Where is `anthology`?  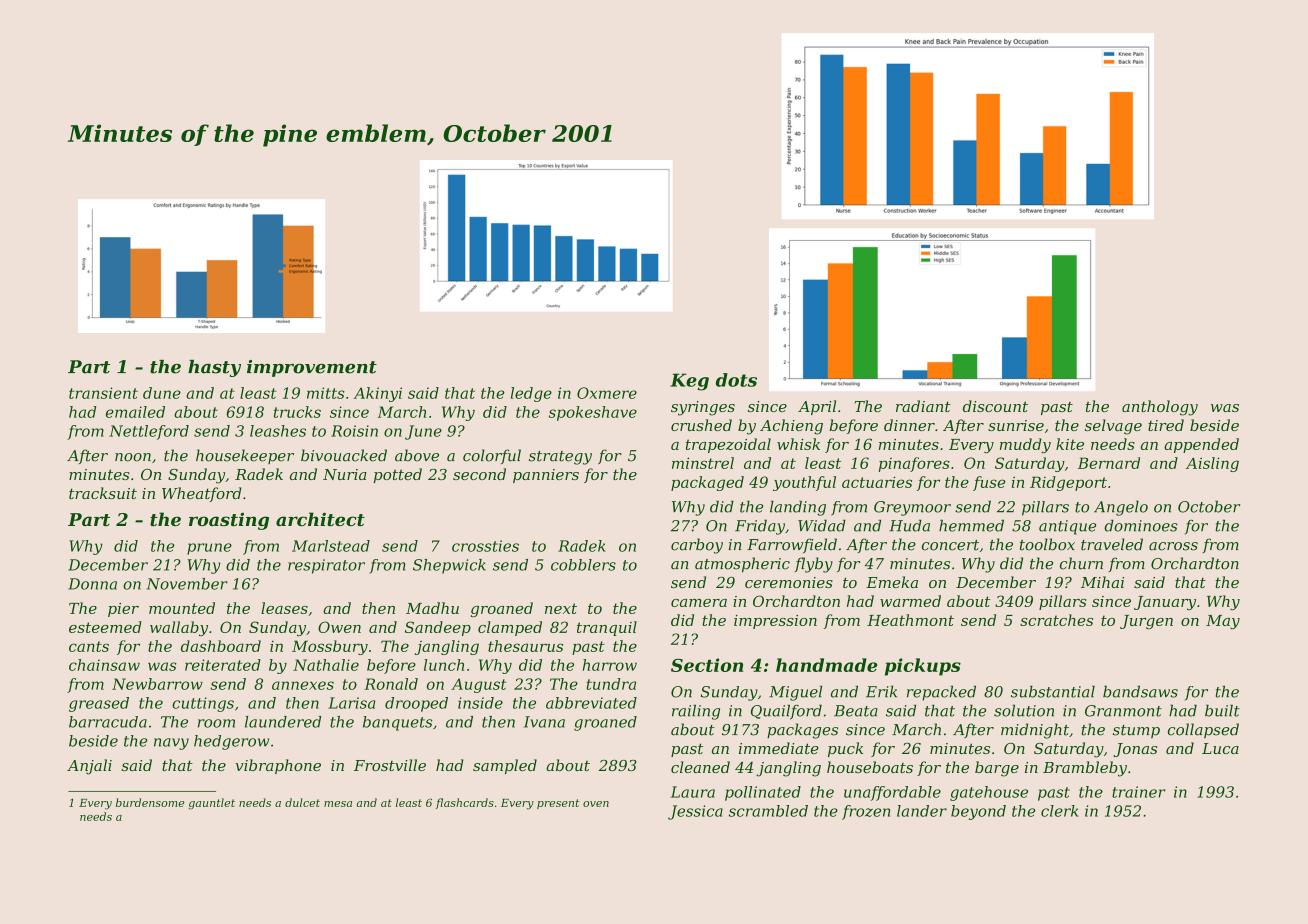 anthology is located at coordinates (1160, 408).
